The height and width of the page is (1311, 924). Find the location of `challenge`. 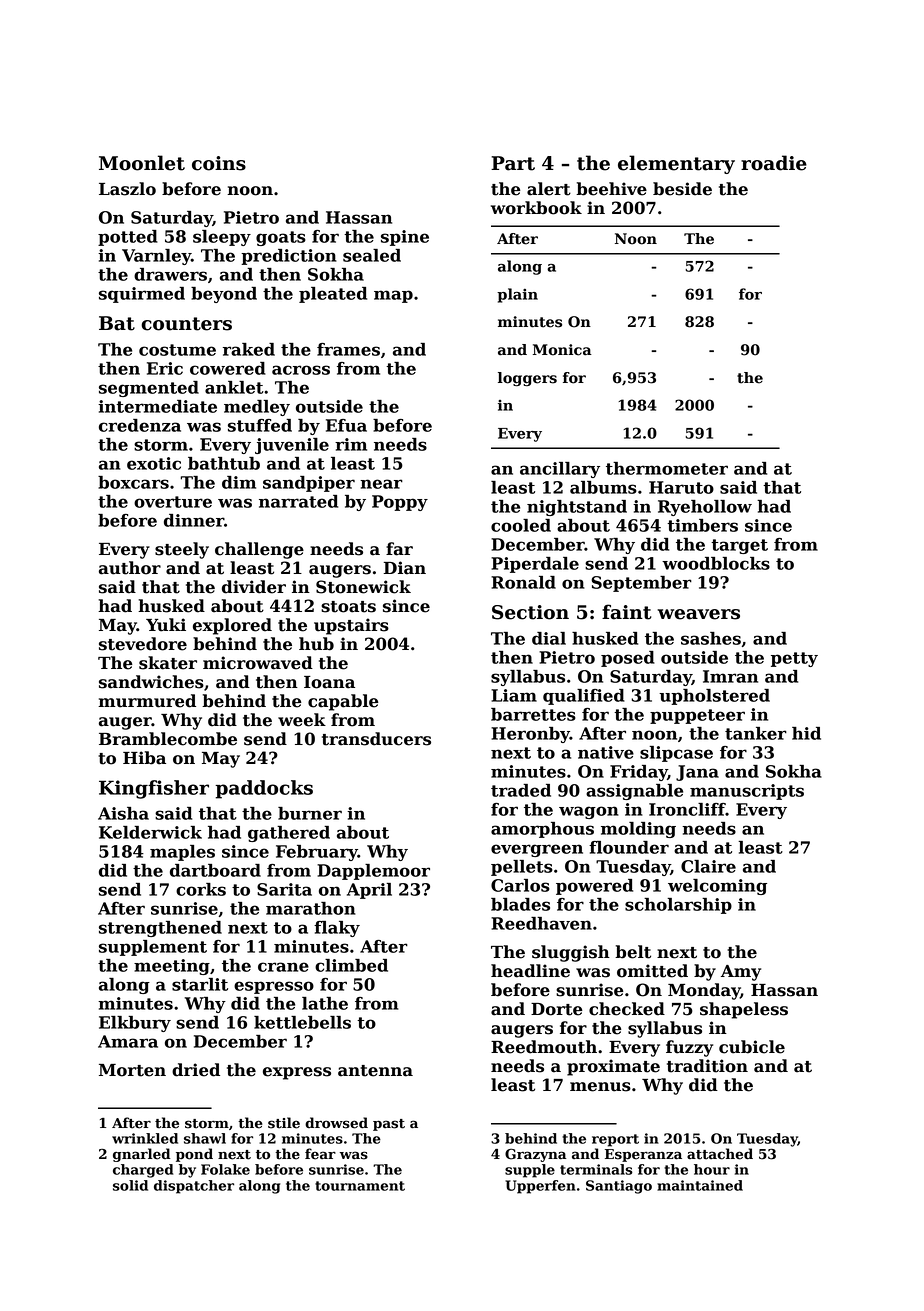

challenge is located at coordinates (259, 550).
